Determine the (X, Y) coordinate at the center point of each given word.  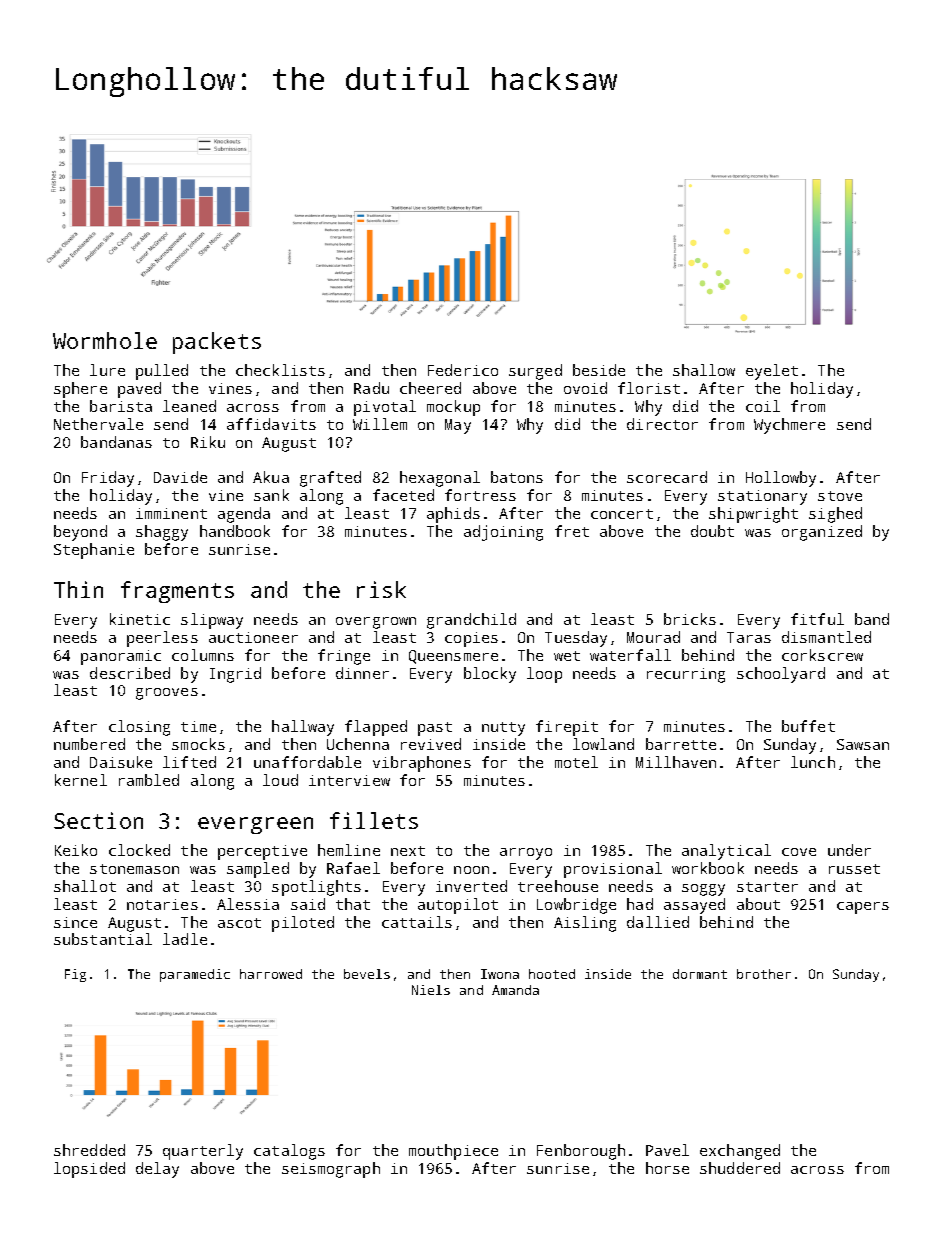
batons (517, 477)
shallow (704, 370)
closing (139, 728)
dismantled (826, 637)
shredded (89, 1150)
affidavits (271, 424)
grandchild (471, 621)
